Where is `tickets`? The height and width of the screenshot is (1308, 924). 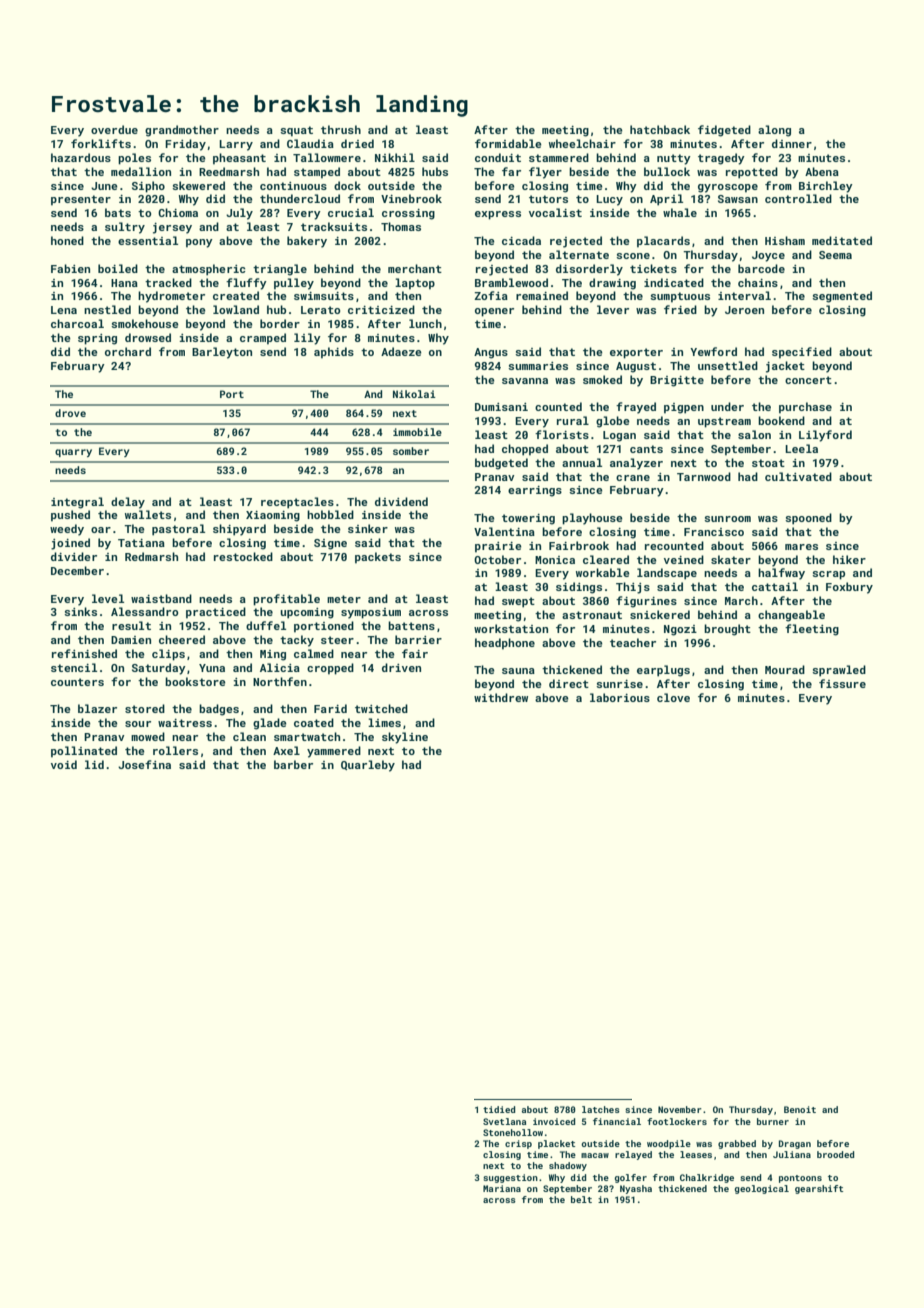 tickets is located at coordinates (653, 268).
